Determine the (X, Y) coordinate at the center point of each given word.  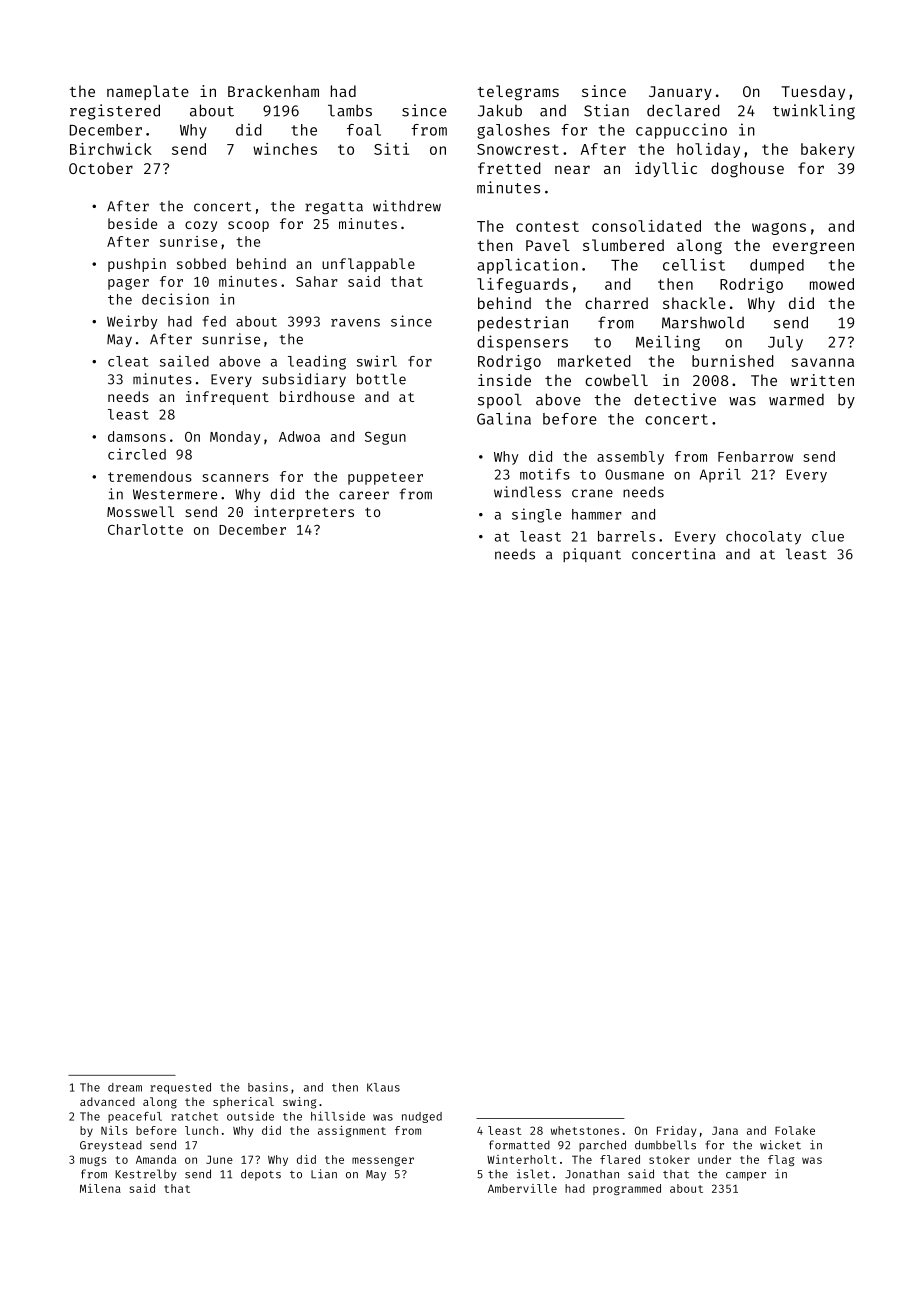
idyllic (666, 169)
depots (261, 1175)
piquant (592, 555)
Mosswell (140, 511)
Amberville (522, 1188)
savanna (822, 362)
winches (285, 149)
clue (828, 536)
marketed (594, 361)
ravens (355, 323)
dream (125, 1087)
